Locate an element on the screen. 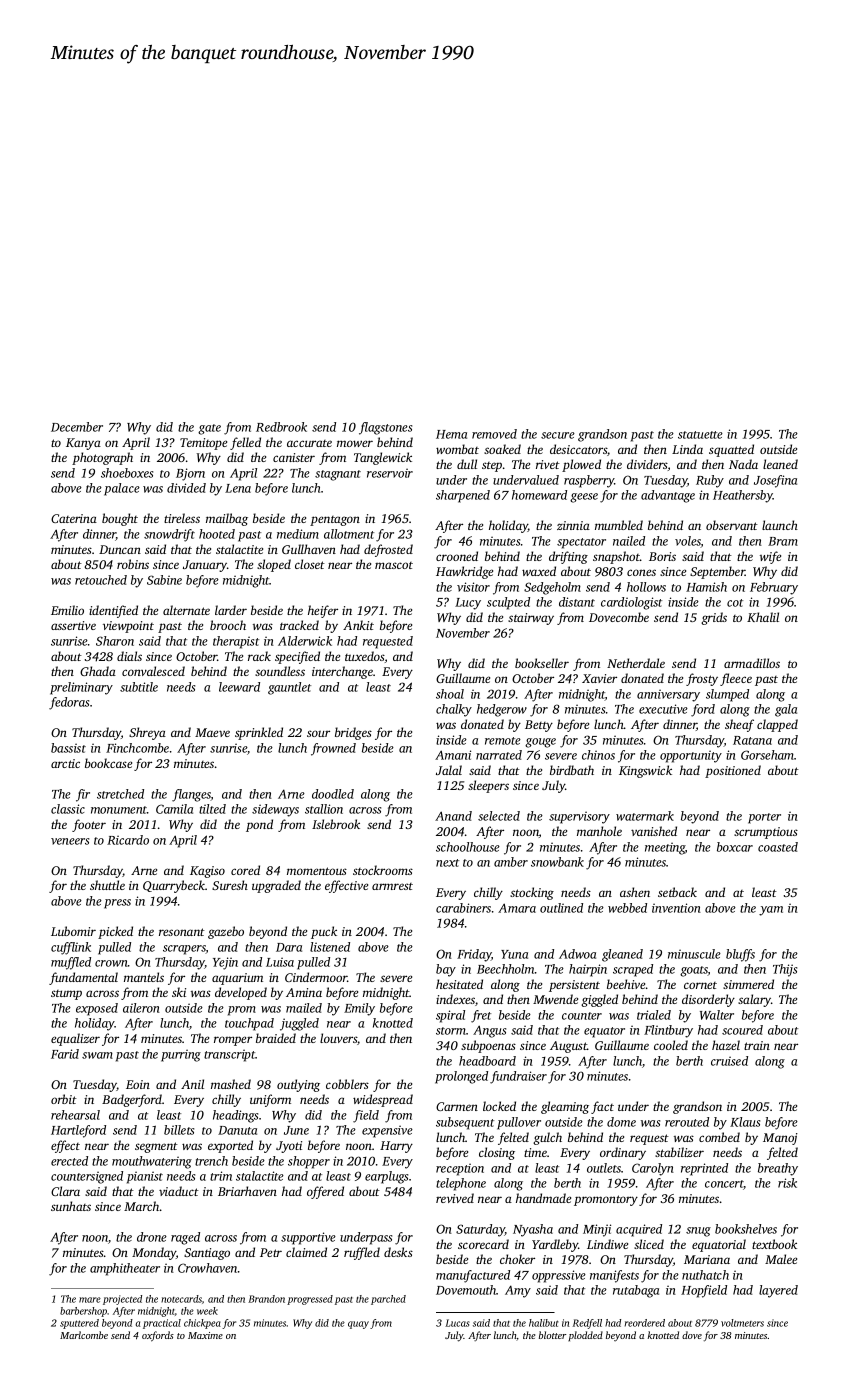 This screenshot has height=1400, width=849. February is located at coordinates (774, 588).
